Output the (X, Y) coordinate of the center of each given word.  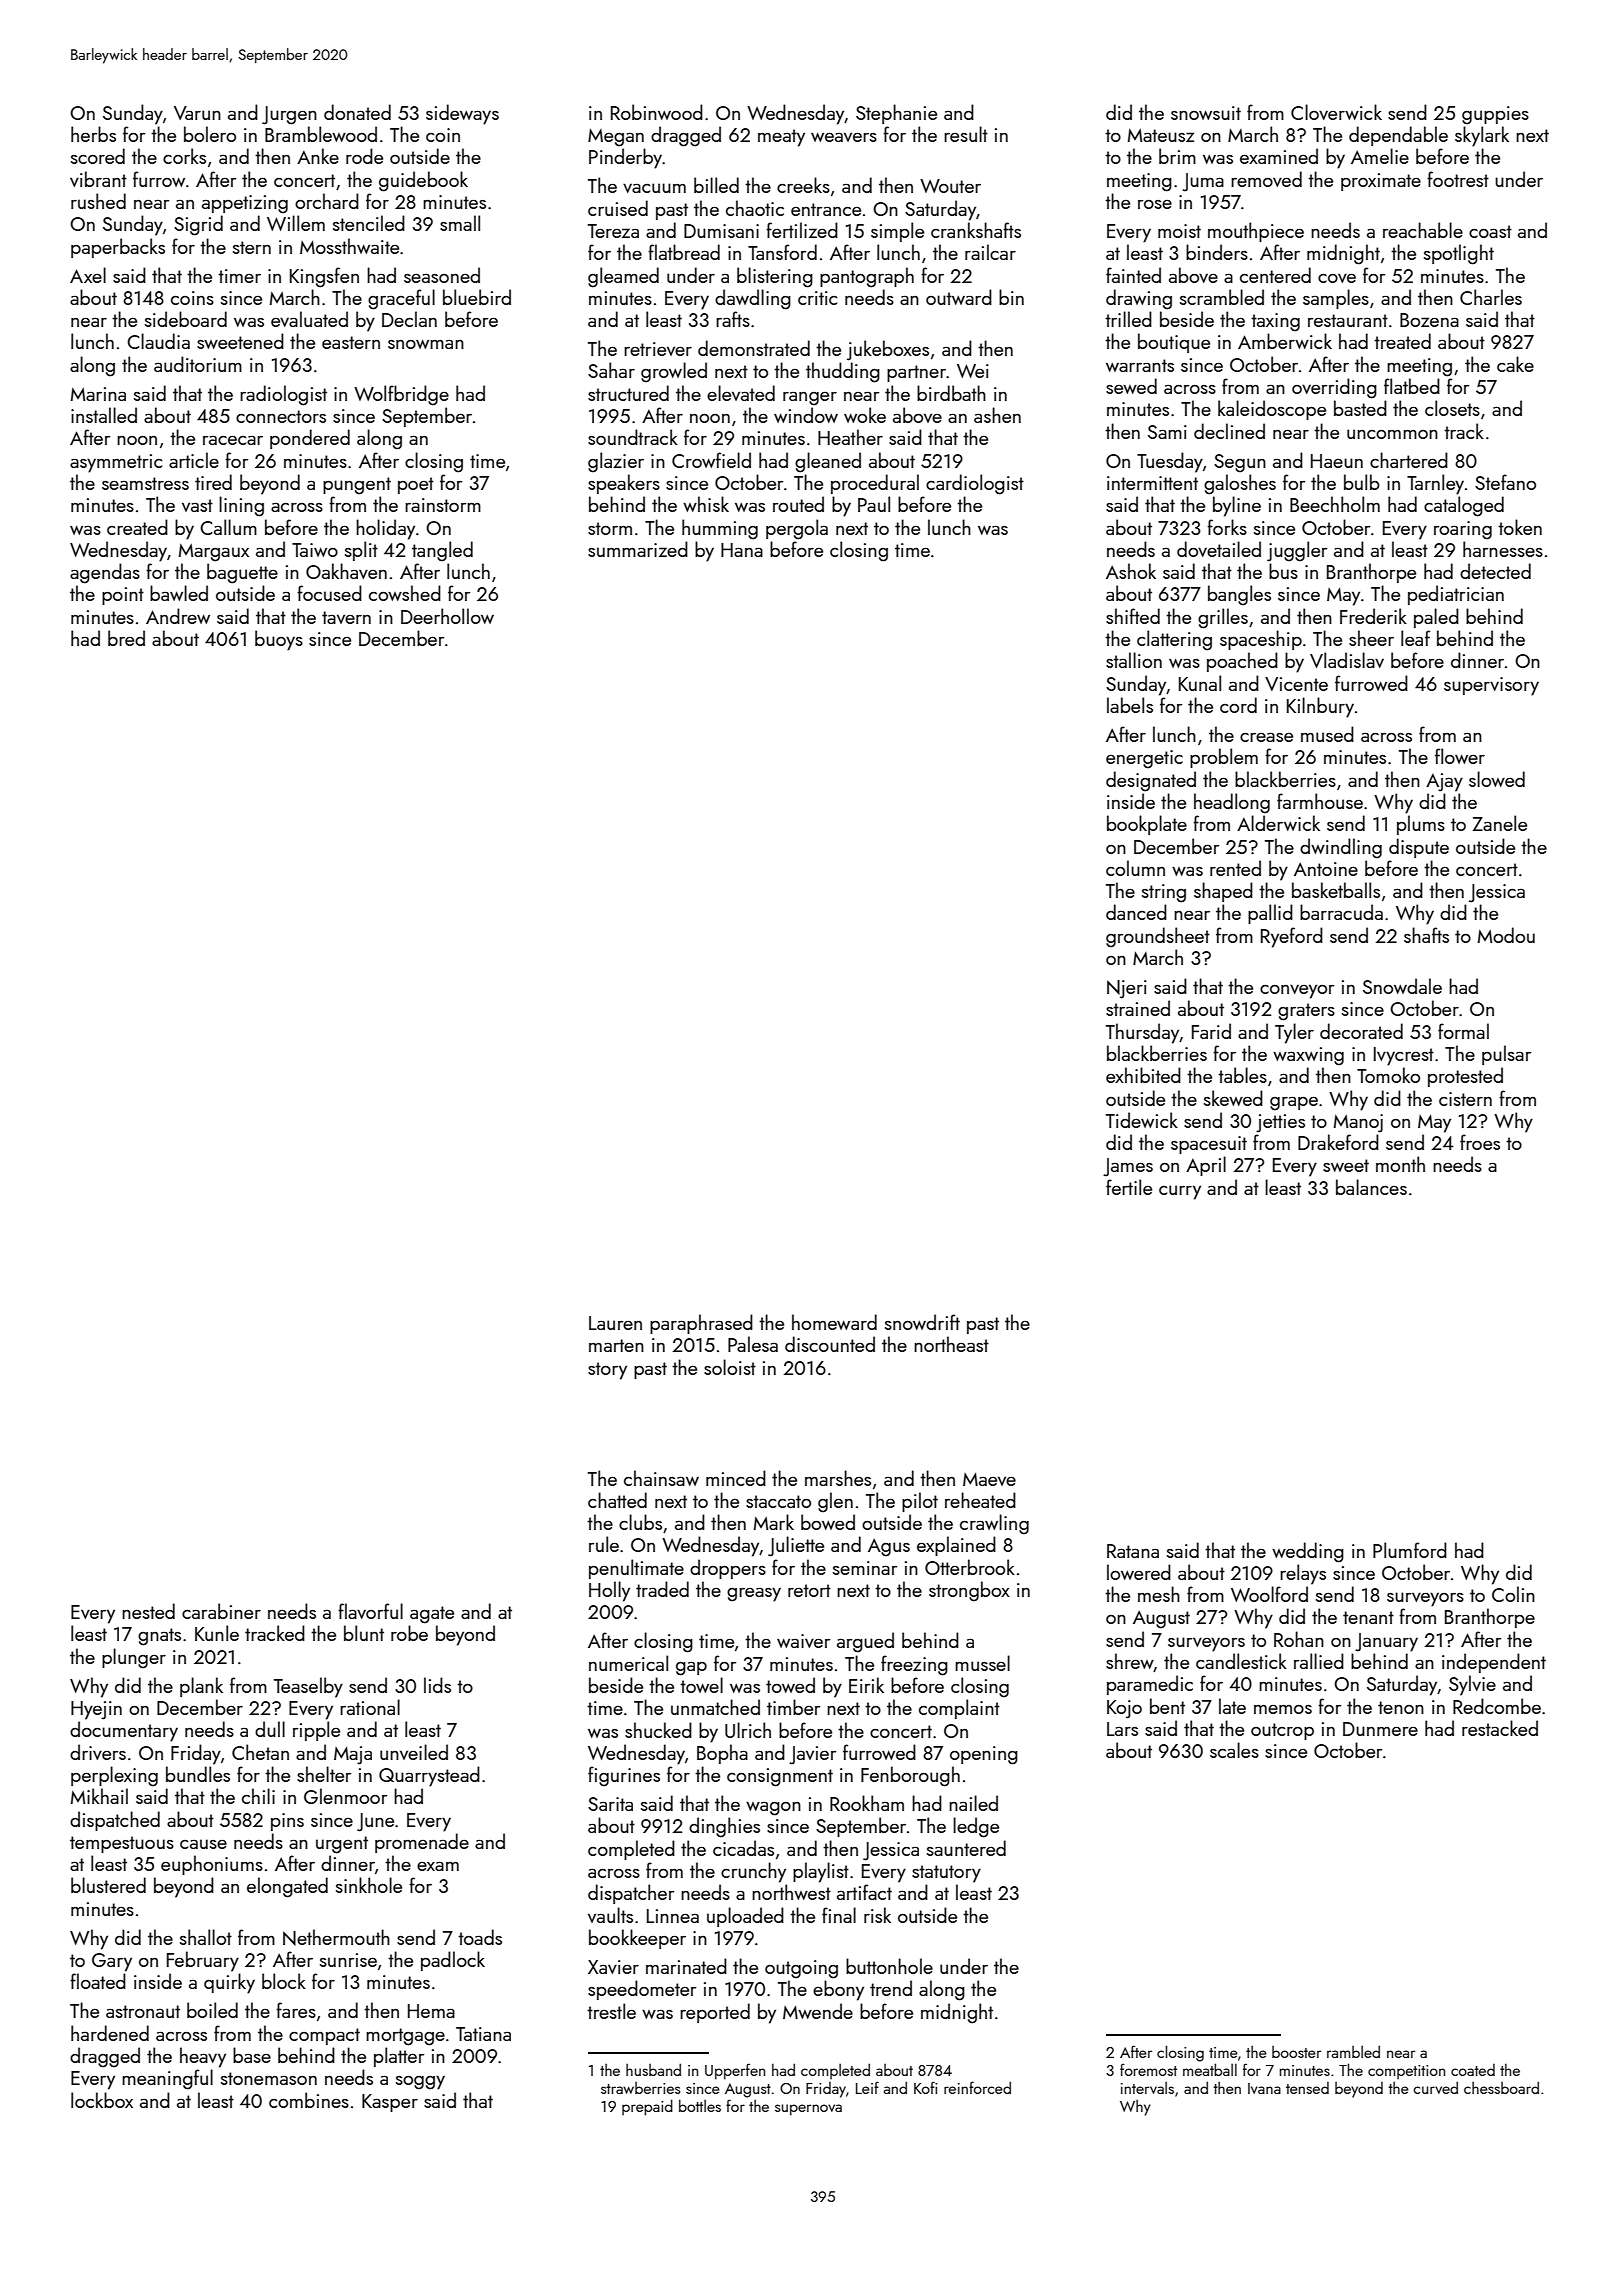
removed (1266, 179)
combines (309, 2100)
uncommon (1392, 434)
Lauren (615, 1323)
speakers (624, 484)
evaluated (309, 319)
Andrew (178, 616)
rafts (733, 319)
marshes (838, 1478)
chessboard (1501, 2087)
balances (1371, 1187)
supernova (808, 2110)
